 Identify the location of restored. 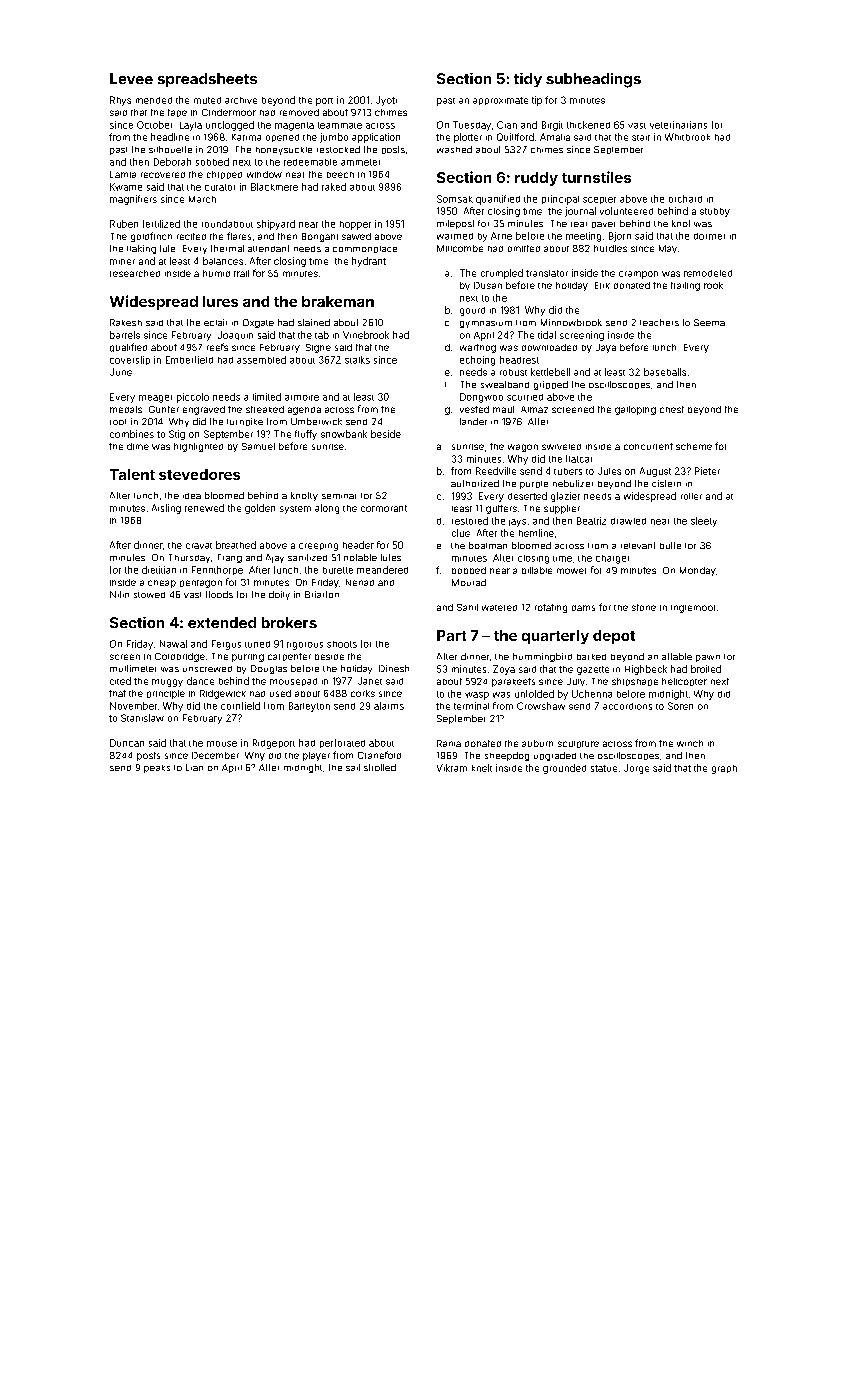
(470, 521).
